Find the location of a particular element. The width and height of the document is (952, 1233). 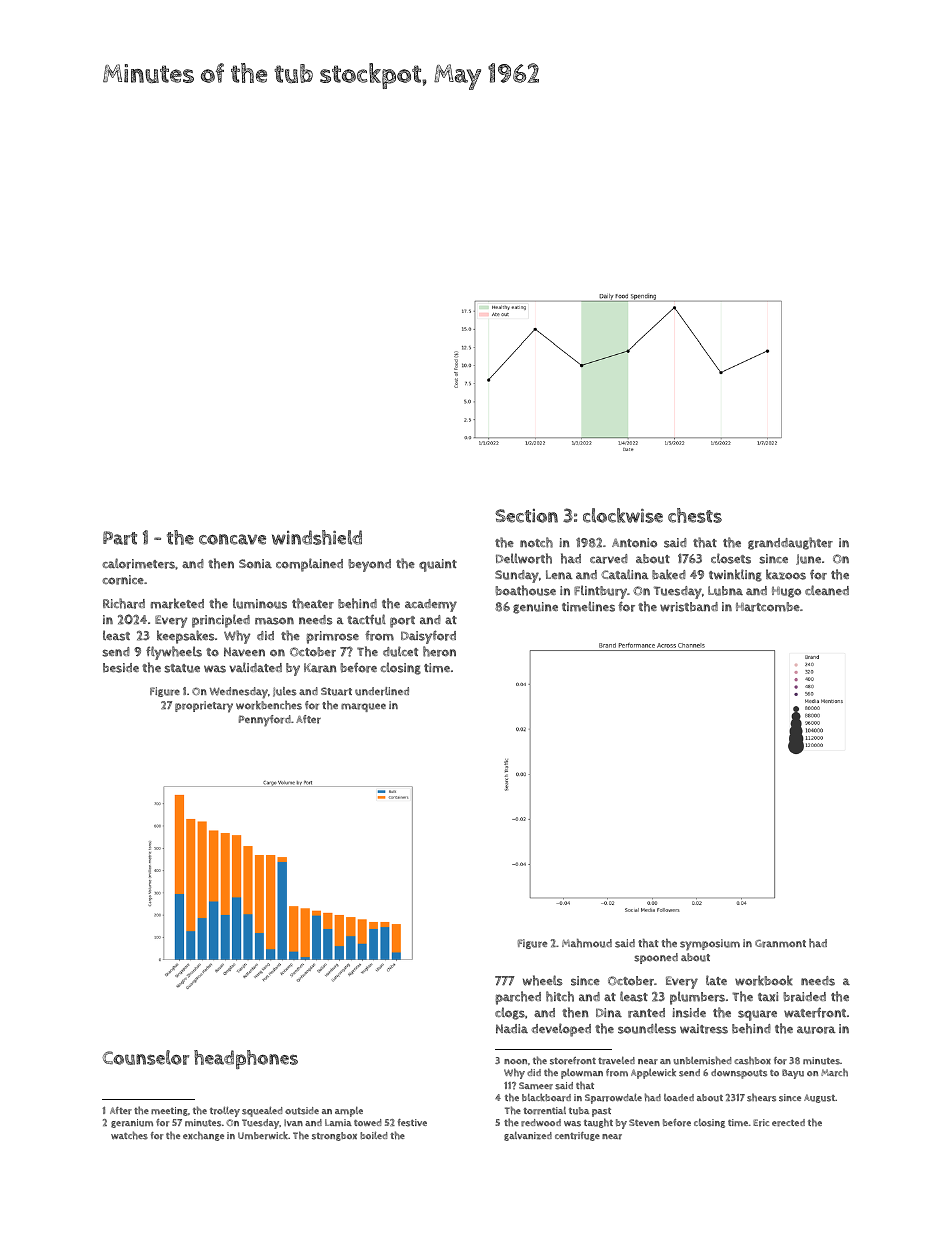

beside is located at coordinates (121, 668).
